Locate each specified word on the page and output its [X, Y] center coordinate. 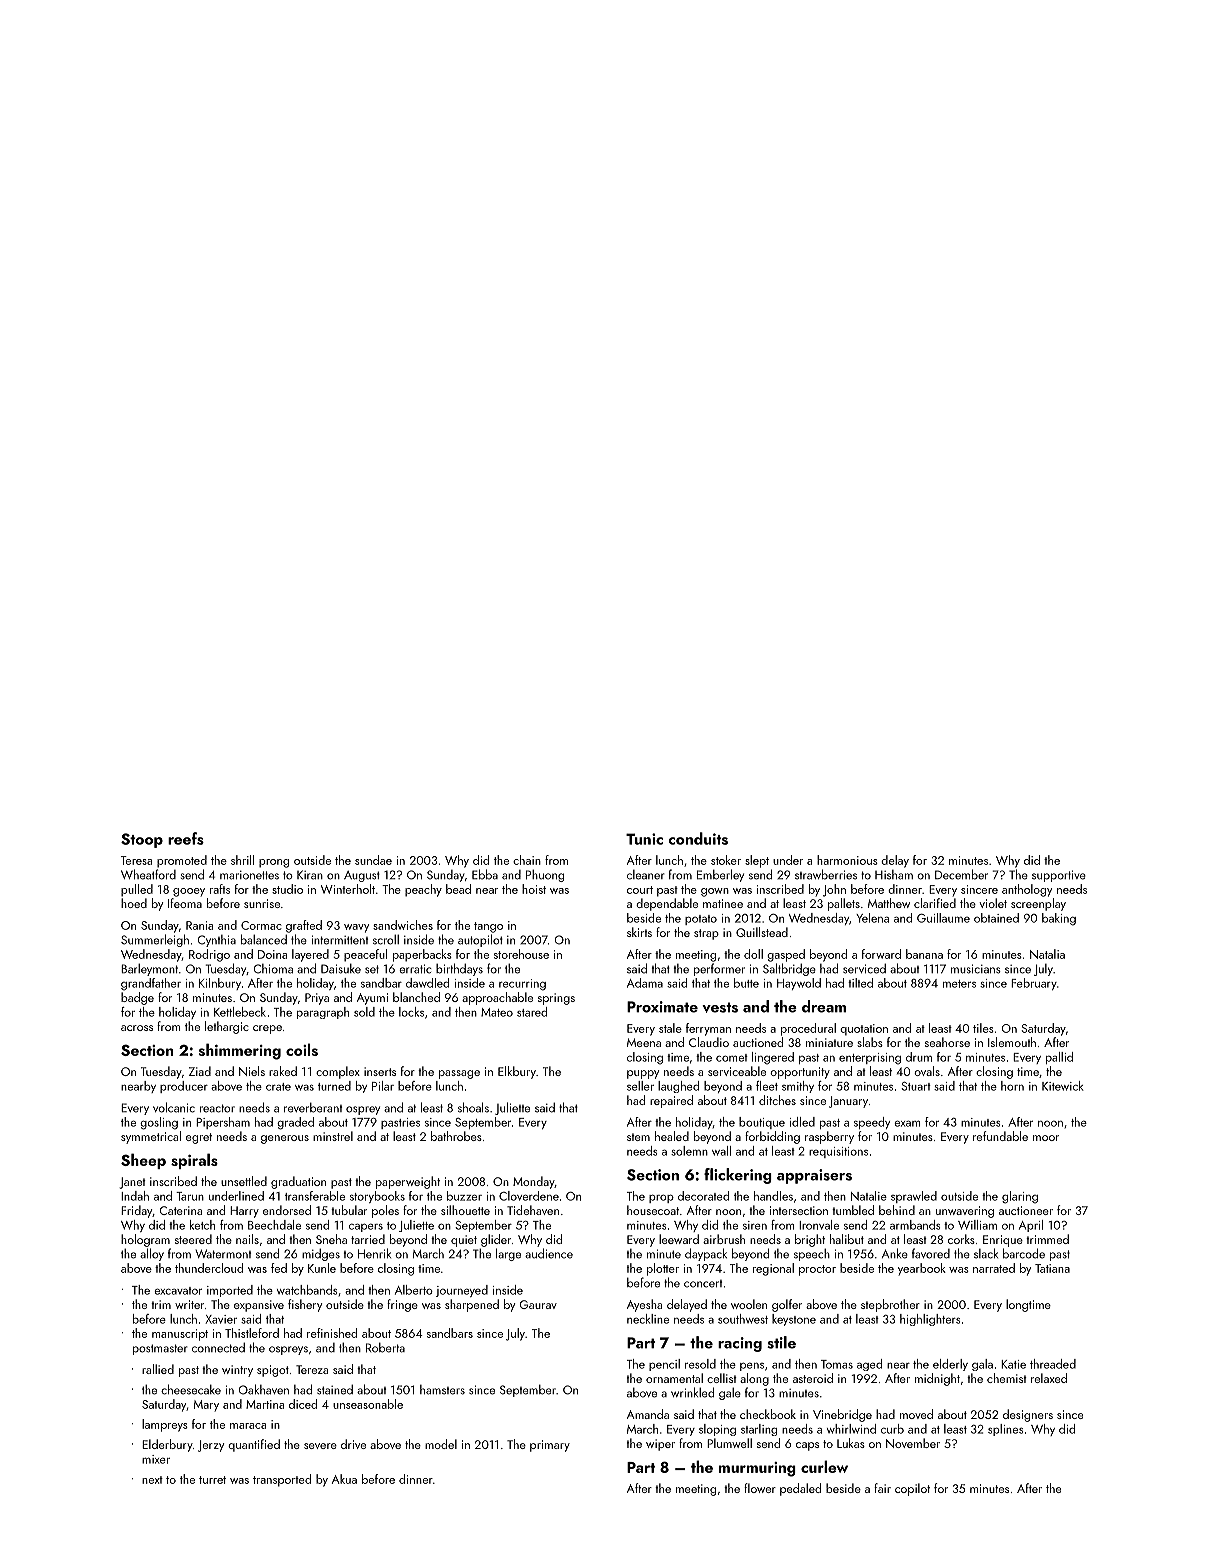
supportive [1059, 876]
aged [869, 1365]
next [152, 1480]
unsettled [244, 1181]
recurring [522, 985]
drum [919, 1057]
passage [459, 1074]
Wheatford [148, 874]
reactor [217, 1108]
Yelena [872, 918]
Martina [265, 1404]
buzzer [464, 1196]
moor [1046, 1138]
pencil [664, 1365]
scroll [386, 940]
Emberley [720, 875]
